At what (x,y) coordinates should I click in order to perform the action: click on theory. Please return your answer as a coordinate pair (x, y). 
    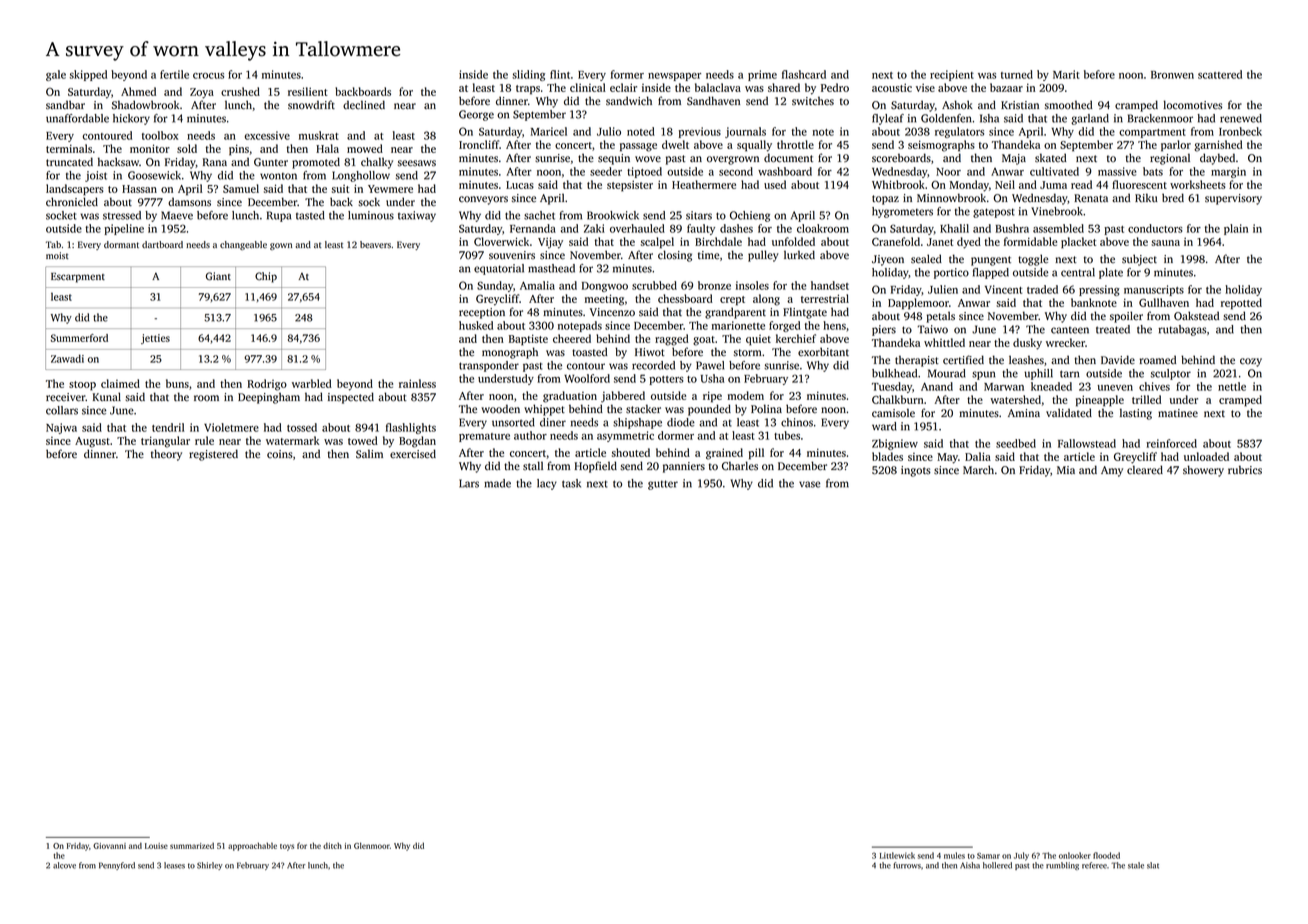
    Looking at the image, I should click on (166, 455).
